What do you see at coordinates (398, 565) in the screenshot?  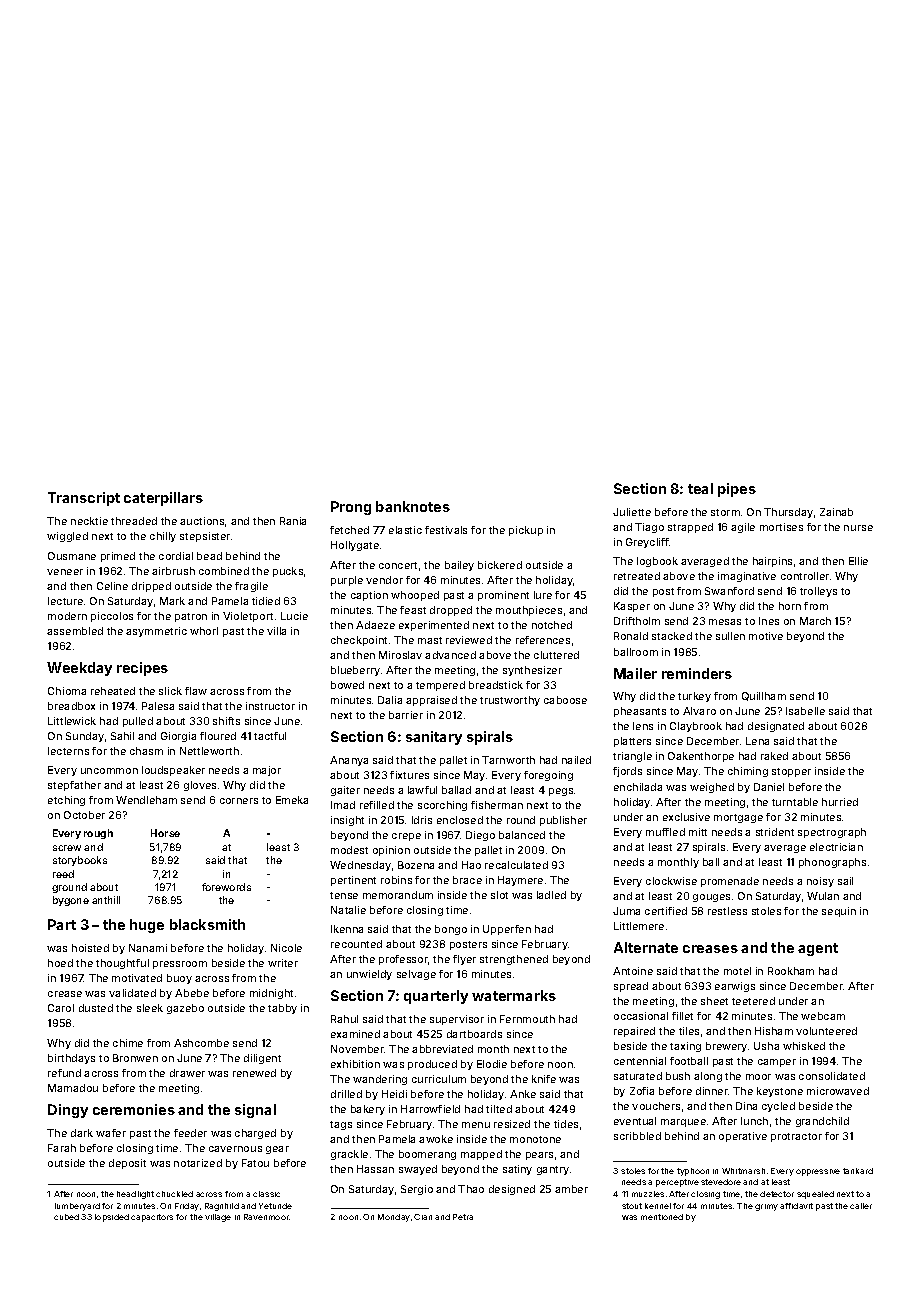 I see `concert` at bounding box center [398, 565].
